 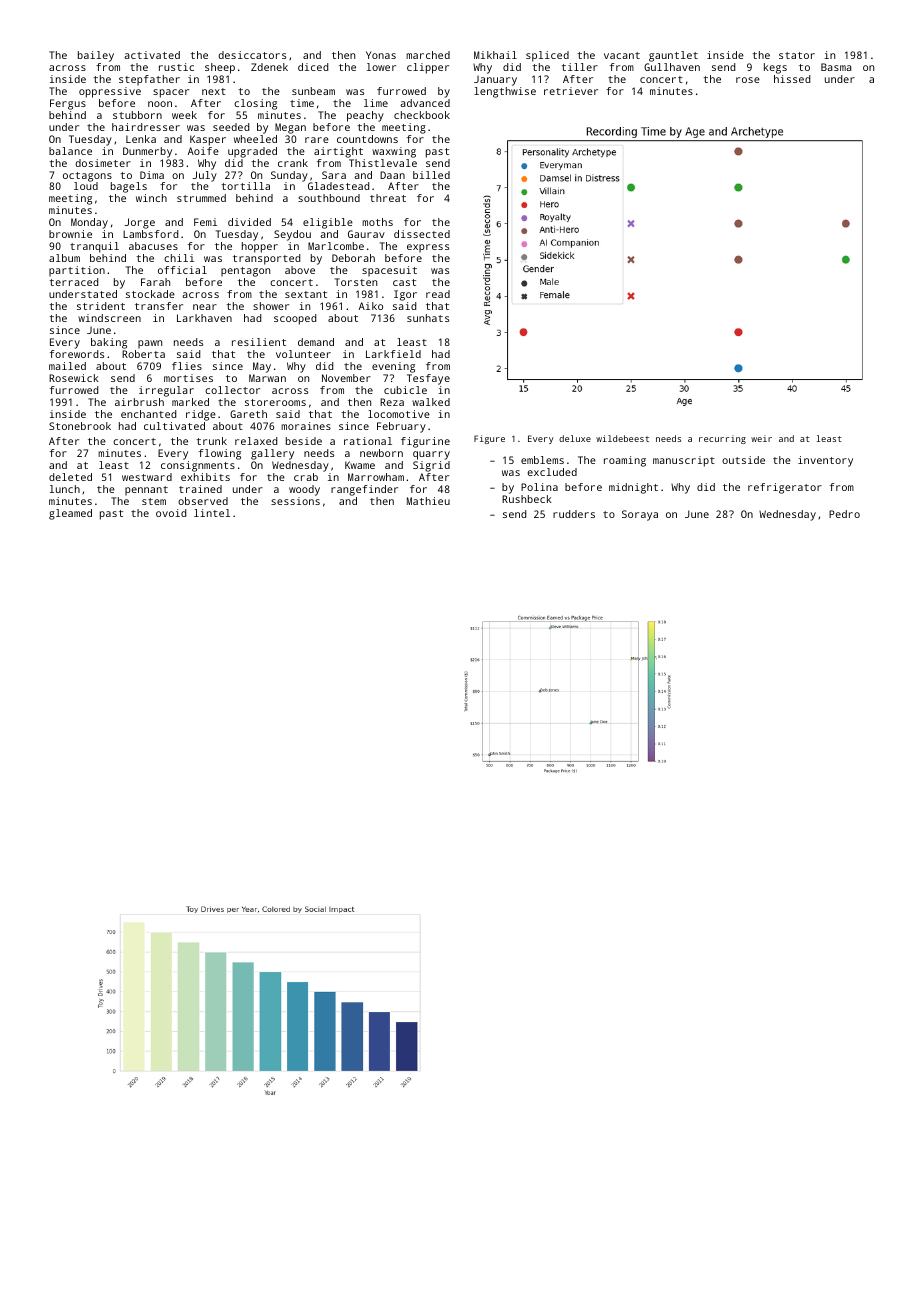 I want to click on transfer, so click(x=159, y=306).
